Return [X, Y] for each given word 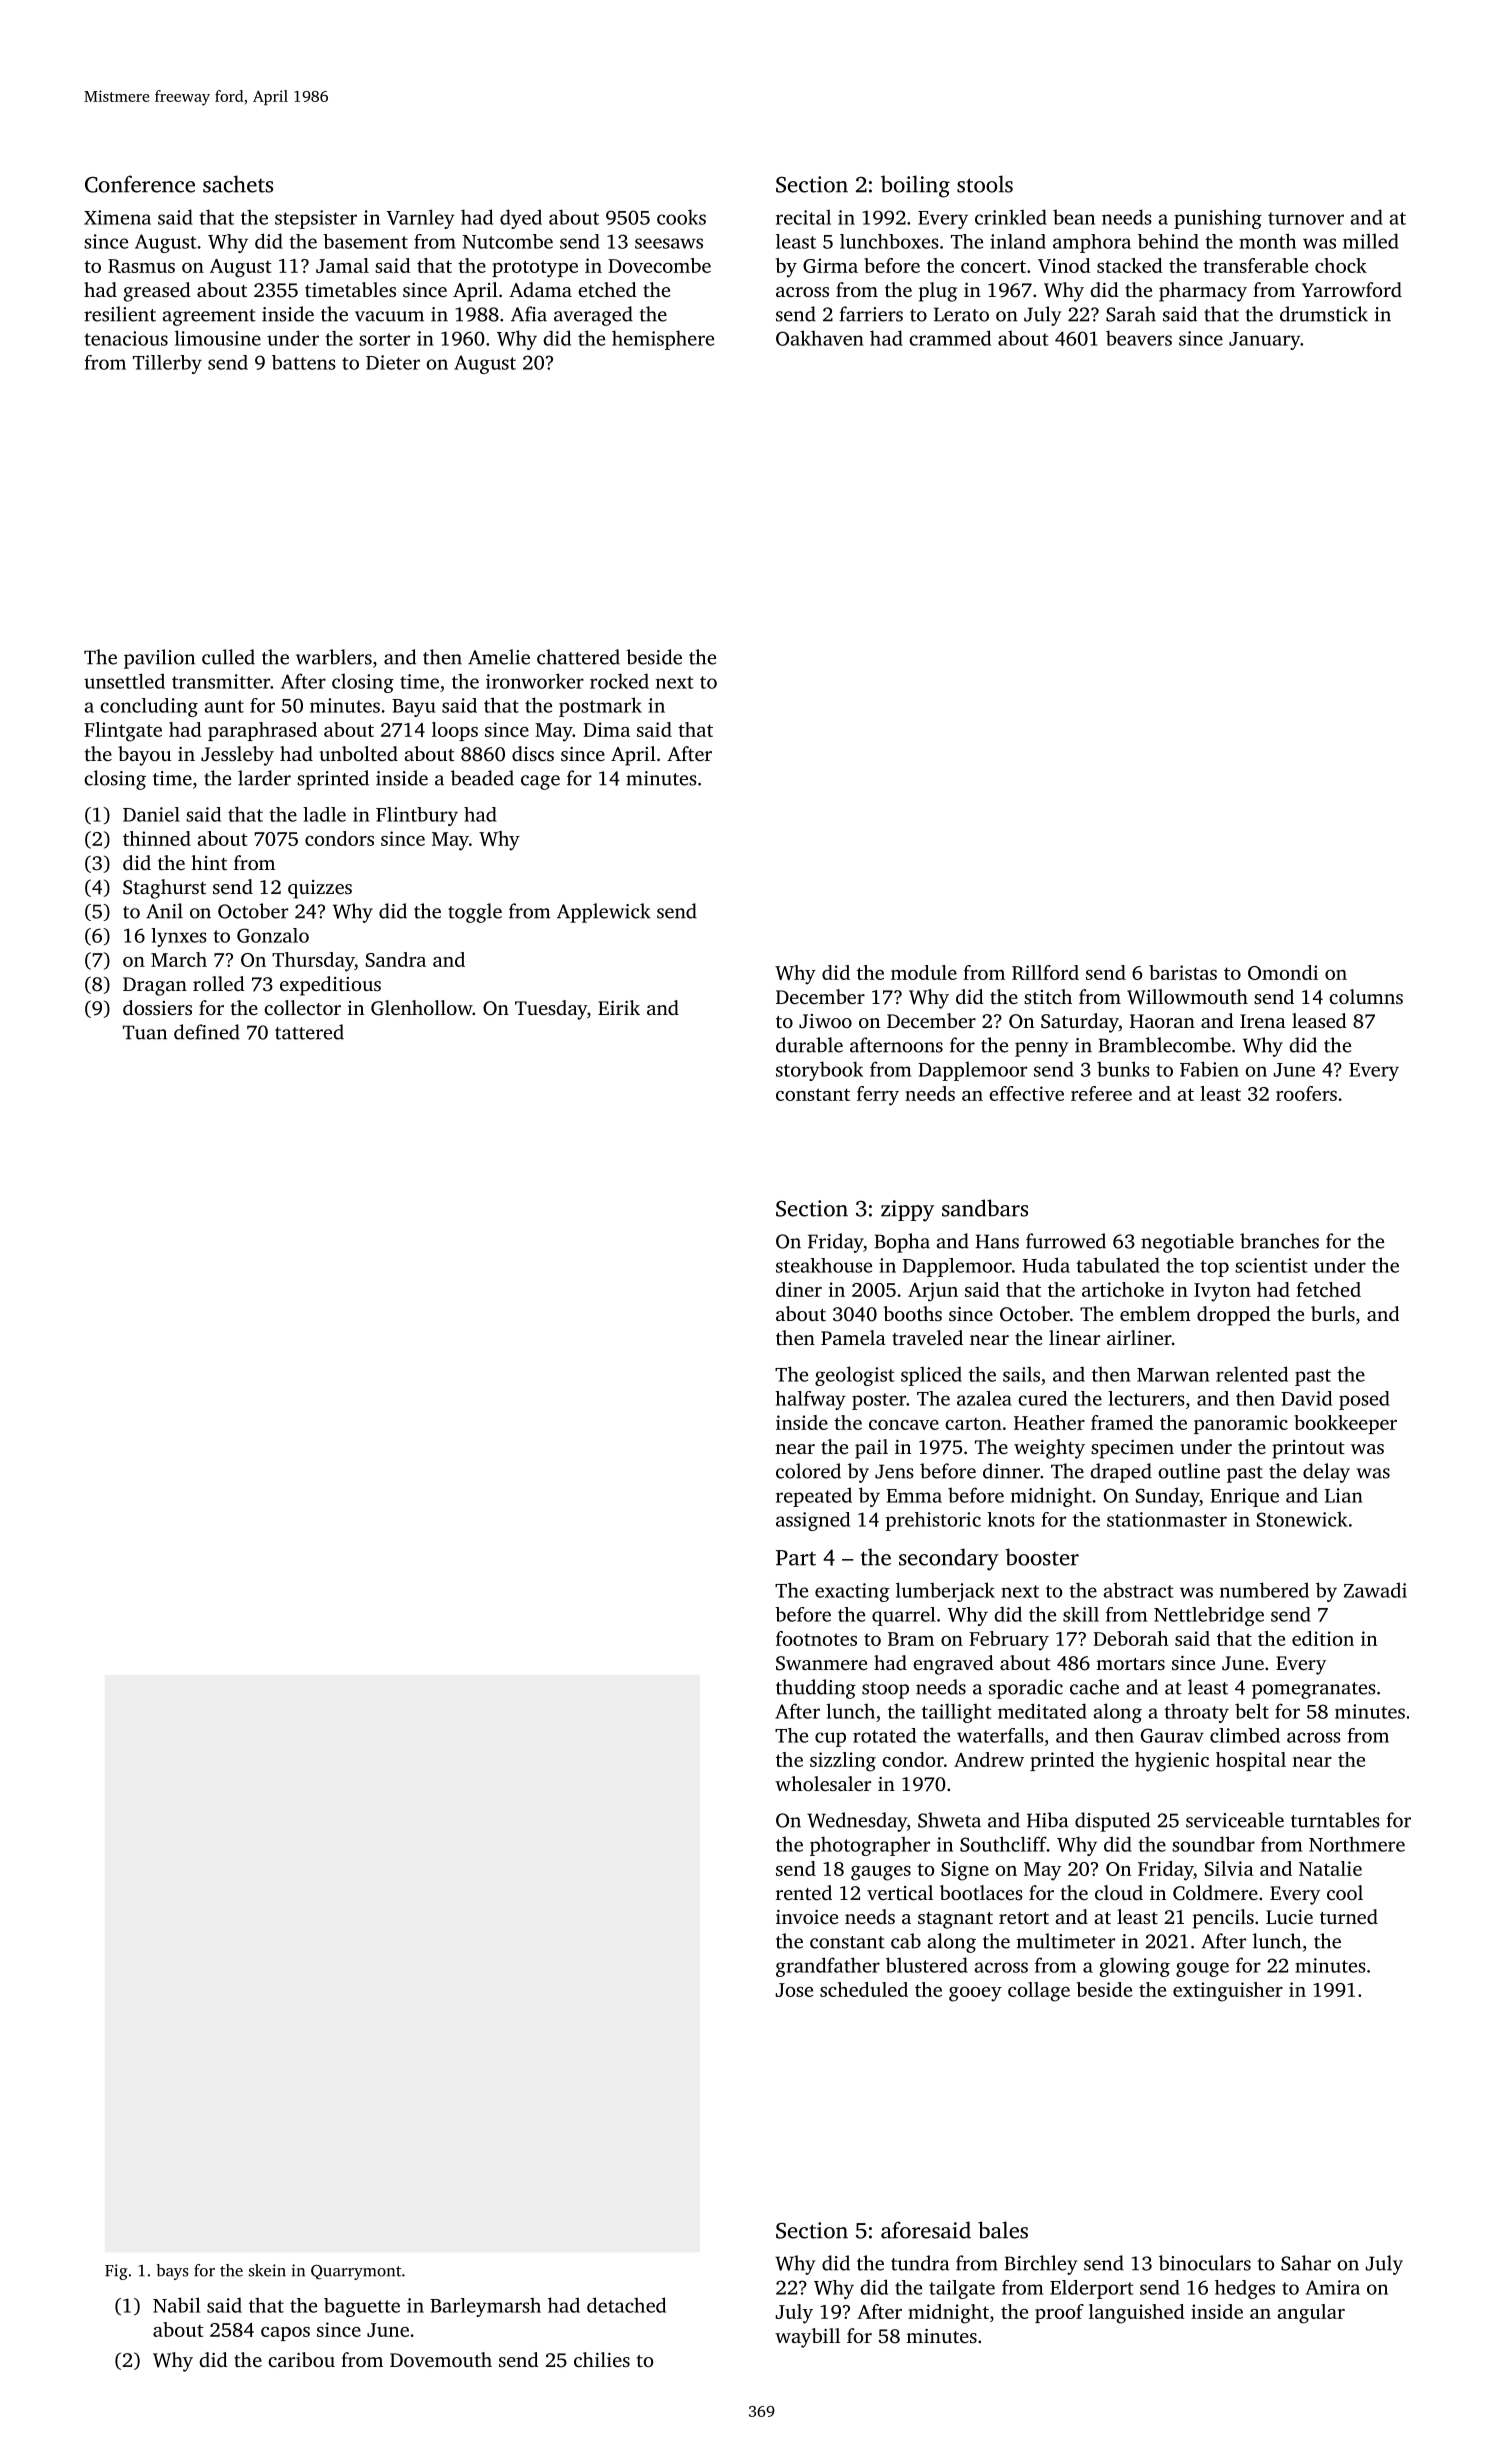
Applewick [604, 913]
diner [799, 1289]
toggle [475, 913]
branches [1279, 1241]
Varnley [420, 219]
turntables [1335, 1820]
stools [985, 184]
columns [1366, 996]
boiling [915, 186]
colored [808, 1471]
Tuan [145, 1032]
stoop [885, 1690]
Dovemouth [441, 2359]
